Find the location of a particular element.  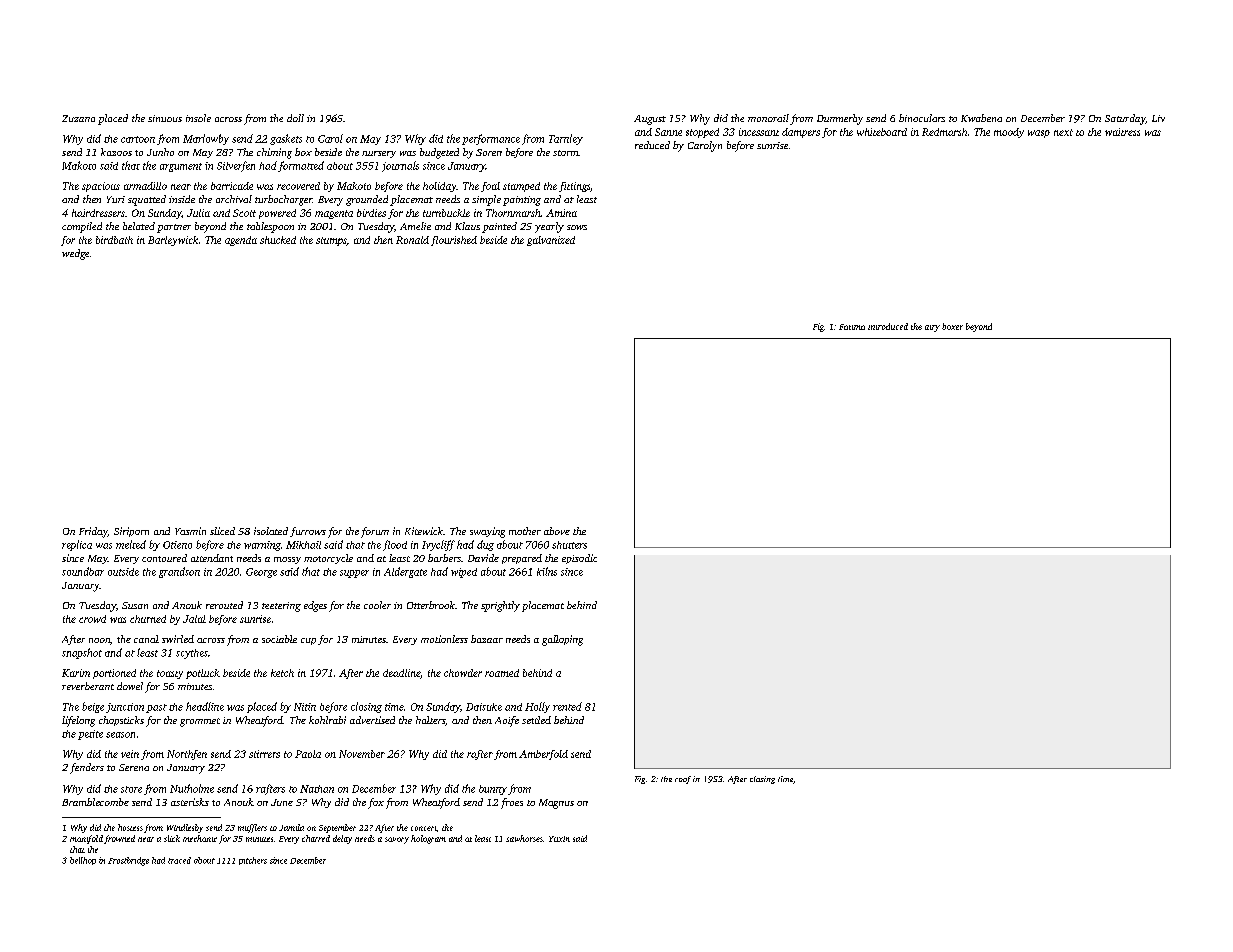

June is located at coordinates (282, 802).
